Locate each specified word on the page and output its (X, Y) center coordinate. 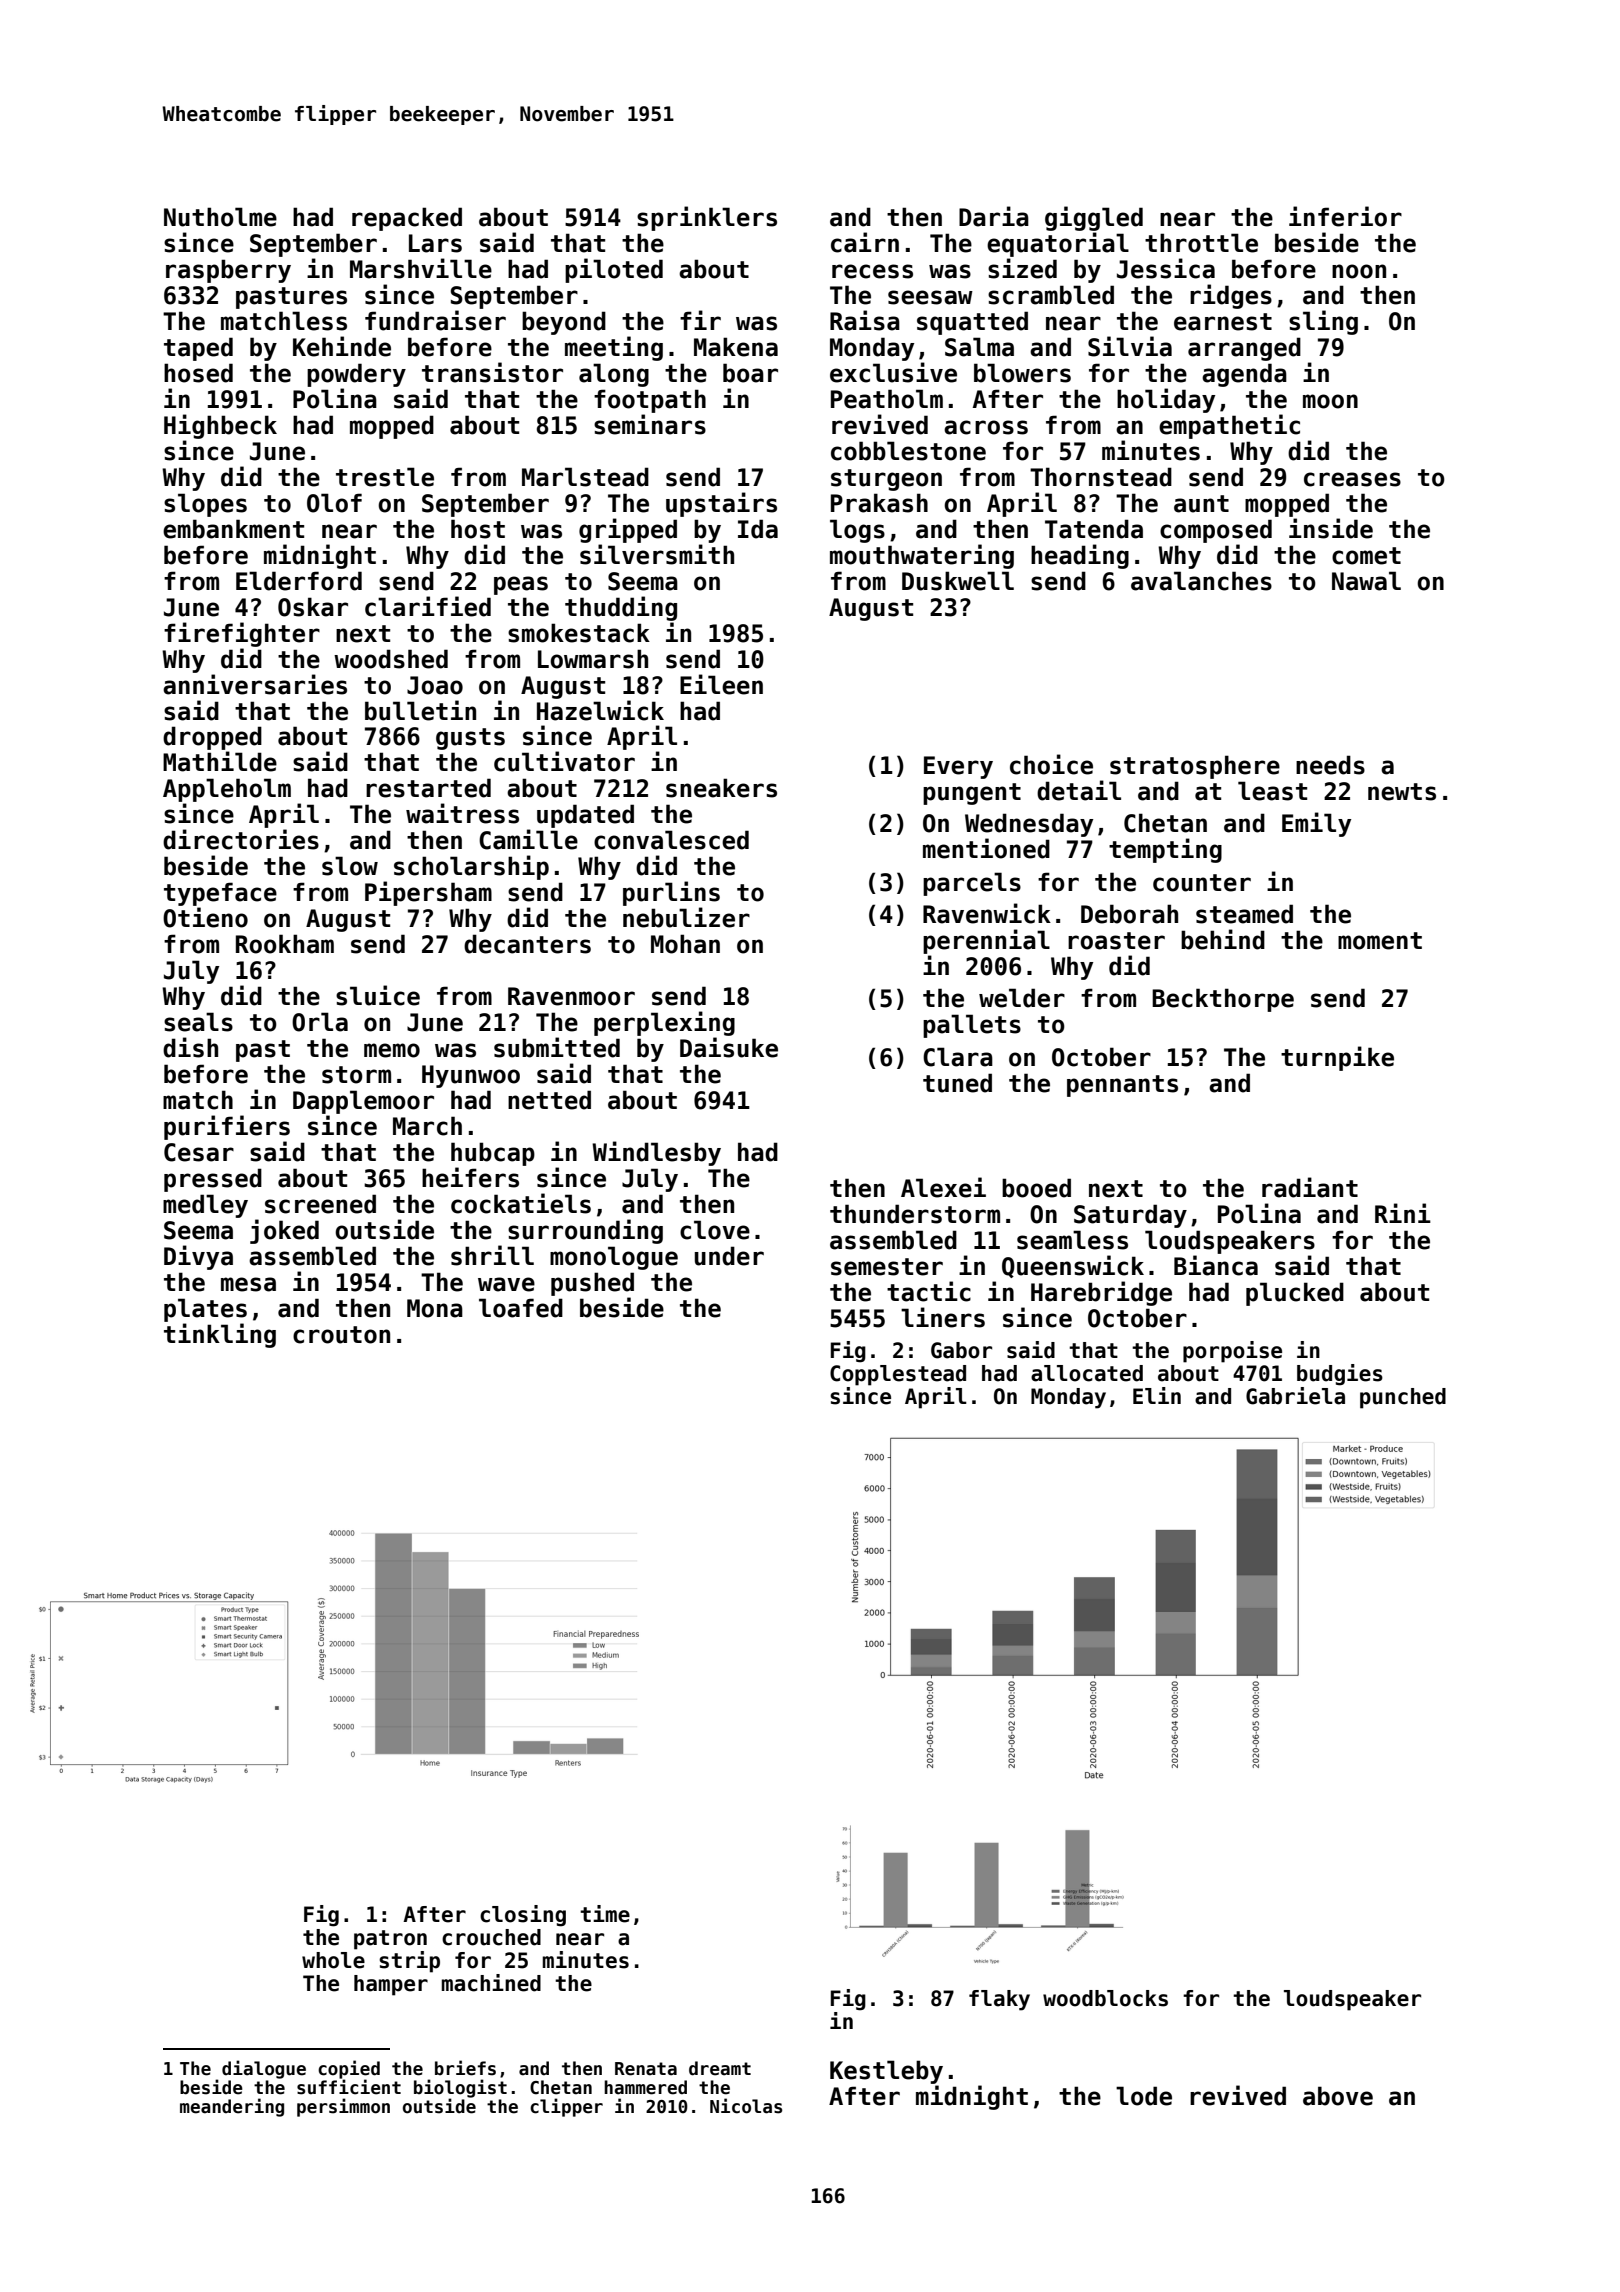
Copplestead (898, 1375)
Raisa (865, 320)
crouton (341, 1335)
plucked (1295, 1294)
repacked (407, 219)
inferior (1345, 216)
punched (1403, 1398)
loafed (521, 1308)
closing (523, 1916)
